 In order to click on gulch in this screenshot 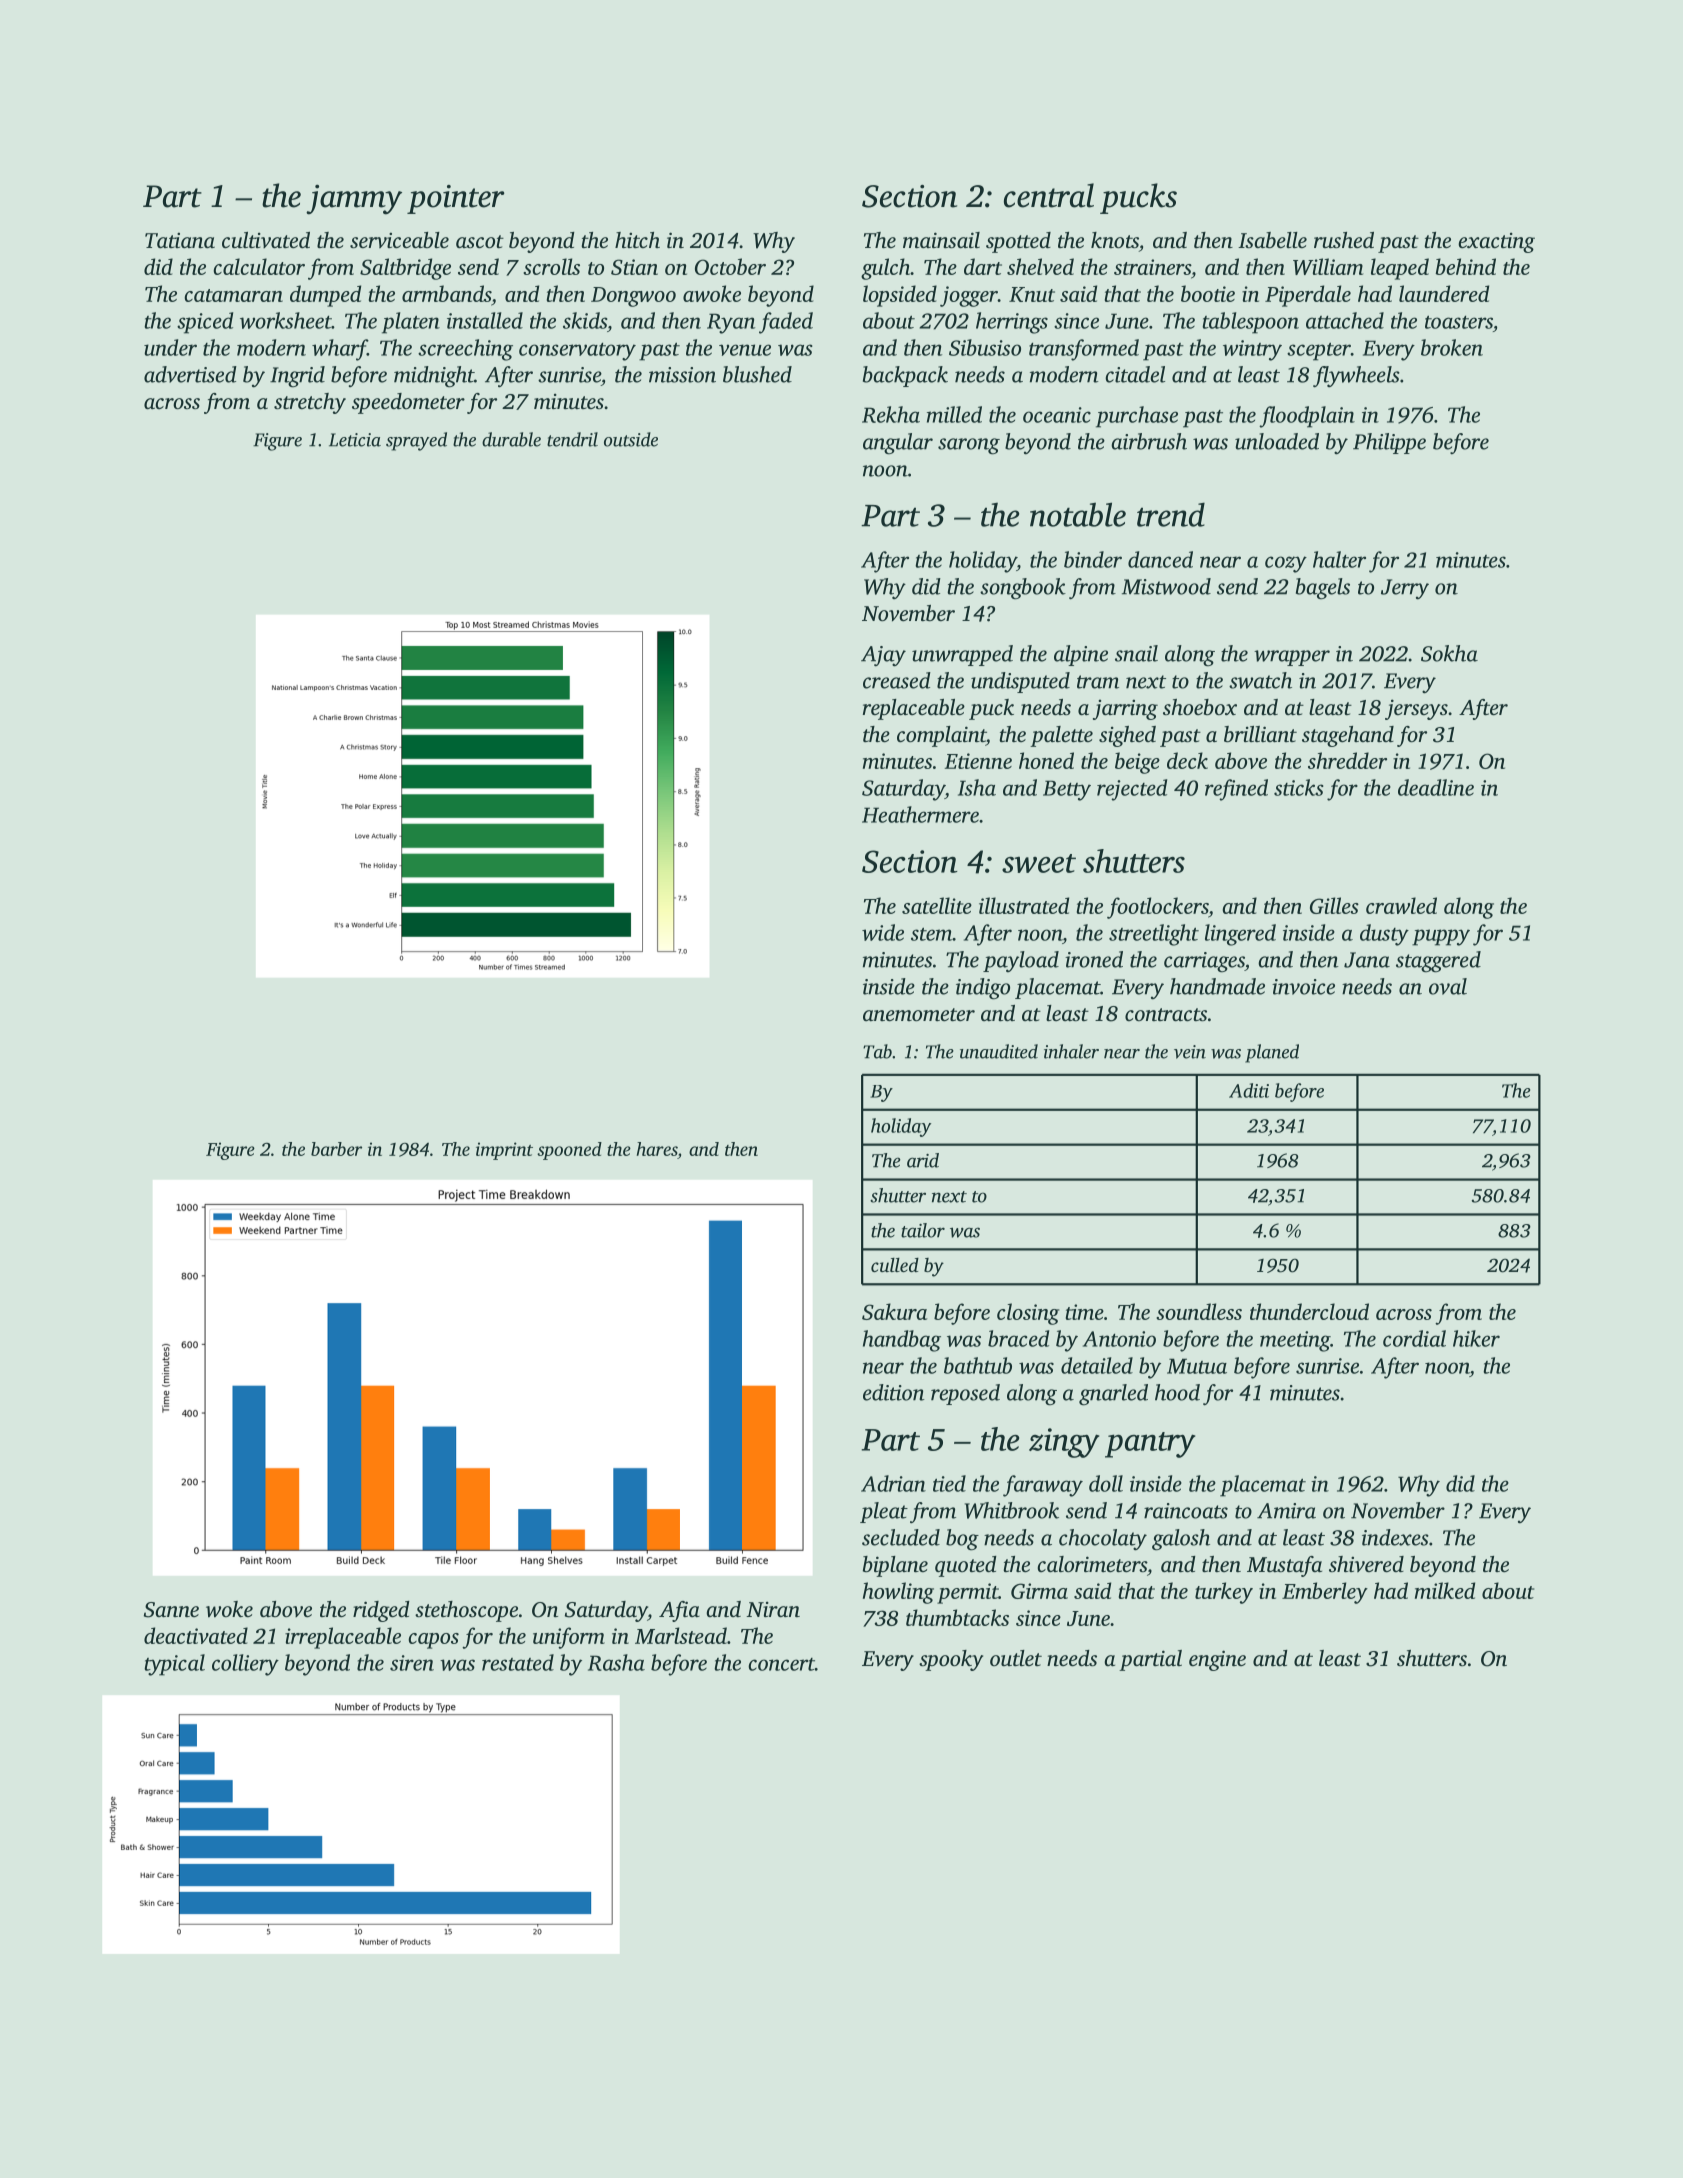, I will do `click(885, 269)`.
